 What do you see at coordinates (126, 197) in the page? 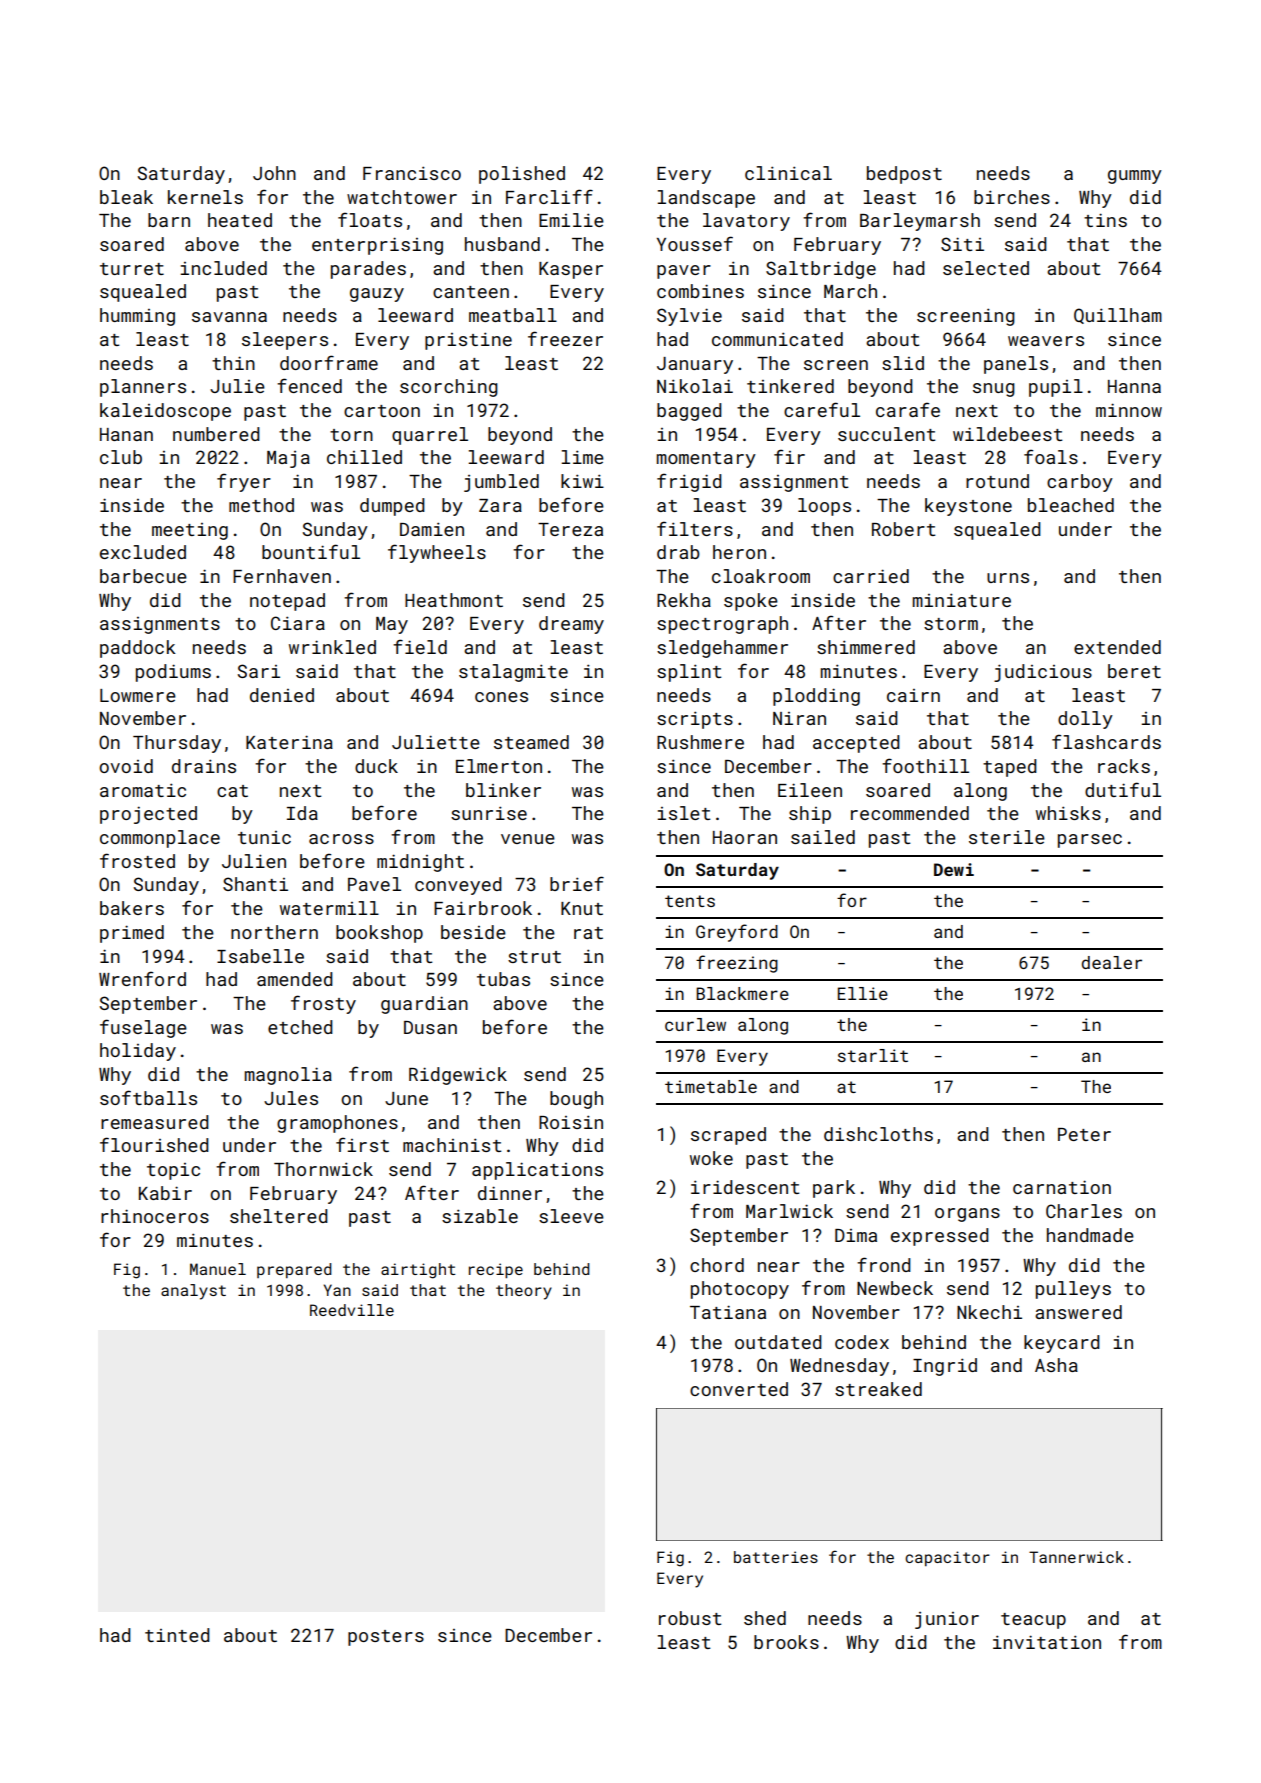
I see `bleak` at bounding box center [126, 197].
